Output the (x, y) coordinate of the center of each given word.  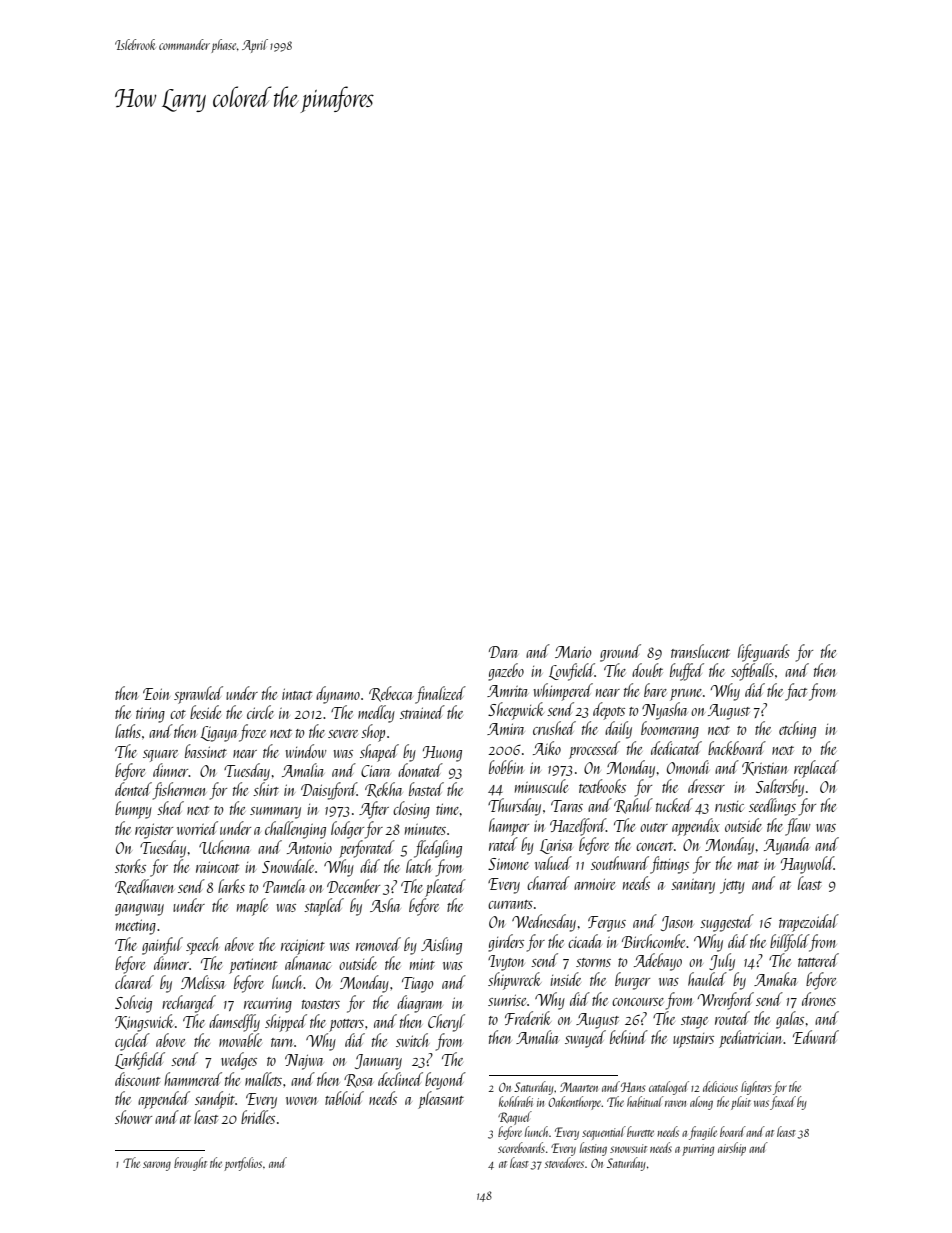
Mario (573, 652)
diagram (420, 1004)
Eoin (156, 694)
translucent (700, 651)
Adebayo (658, 962)
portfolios (243, 1164)
